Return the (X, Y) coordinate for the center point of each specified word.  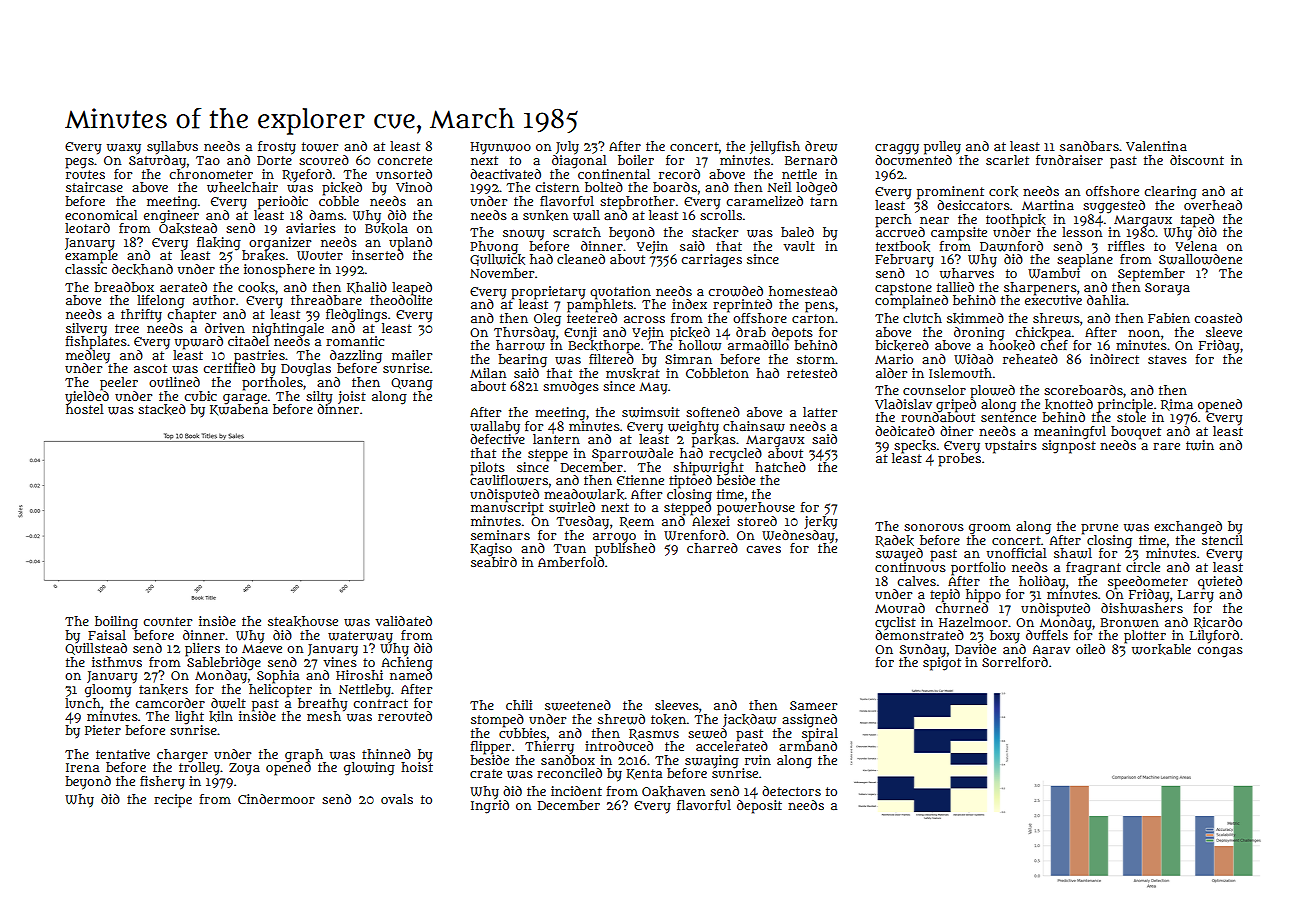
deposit (759, 807)
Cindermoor (276, 799)
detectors (791, 791)
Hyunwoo (500, 148)
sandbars (1089, 146)
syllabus (172, 147)
